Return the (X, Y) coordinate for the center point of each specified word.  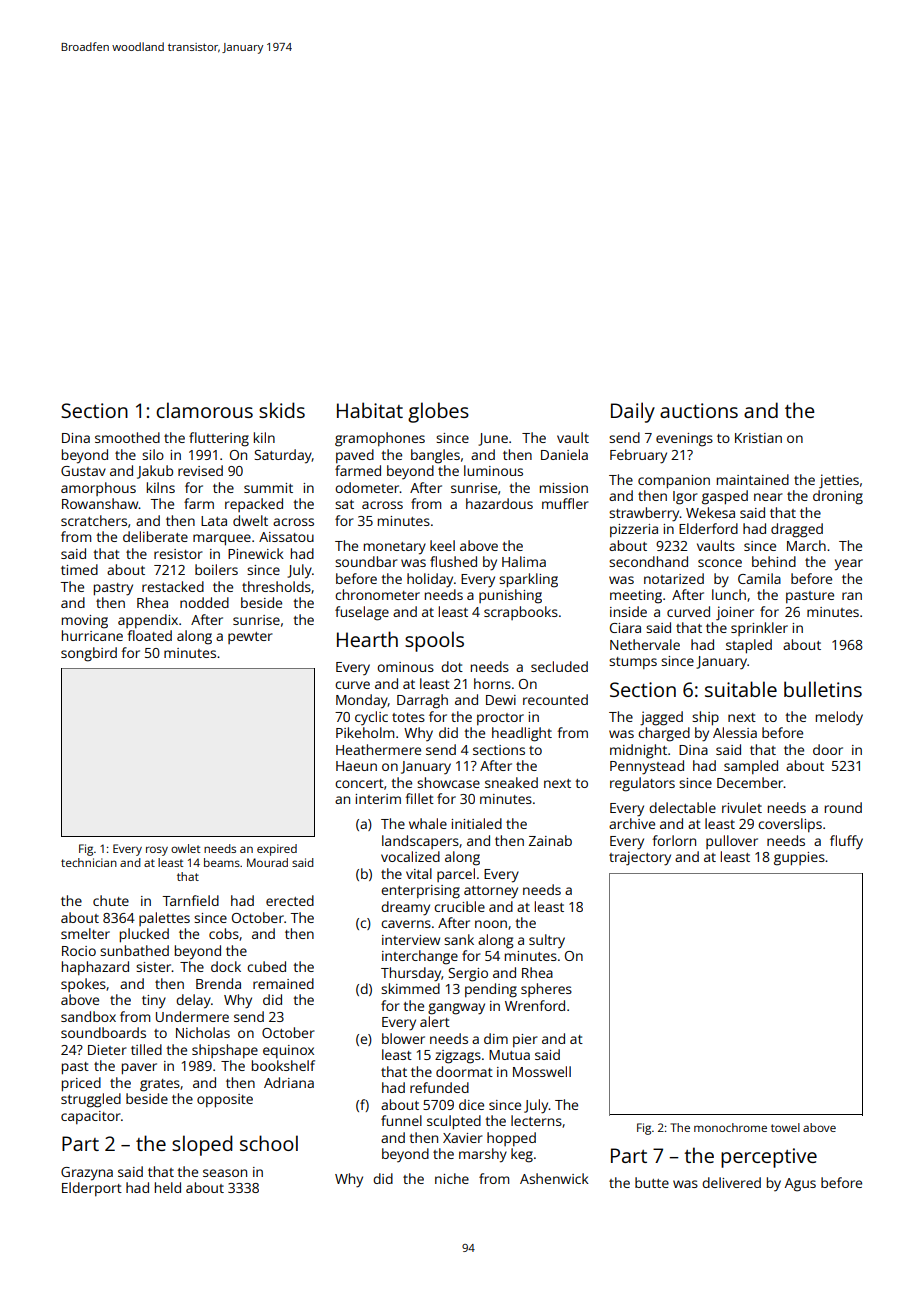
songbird (89, 654)
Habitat (370, 410)
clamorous (204, 410)
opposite (225, 1101)
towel (785, 1127)
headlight (522, 734)
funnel (401, 1120)
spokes (83, 985)
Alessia (735, 732)
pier (525, 1040)
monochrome (730, 1127)
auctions (699, 410)
